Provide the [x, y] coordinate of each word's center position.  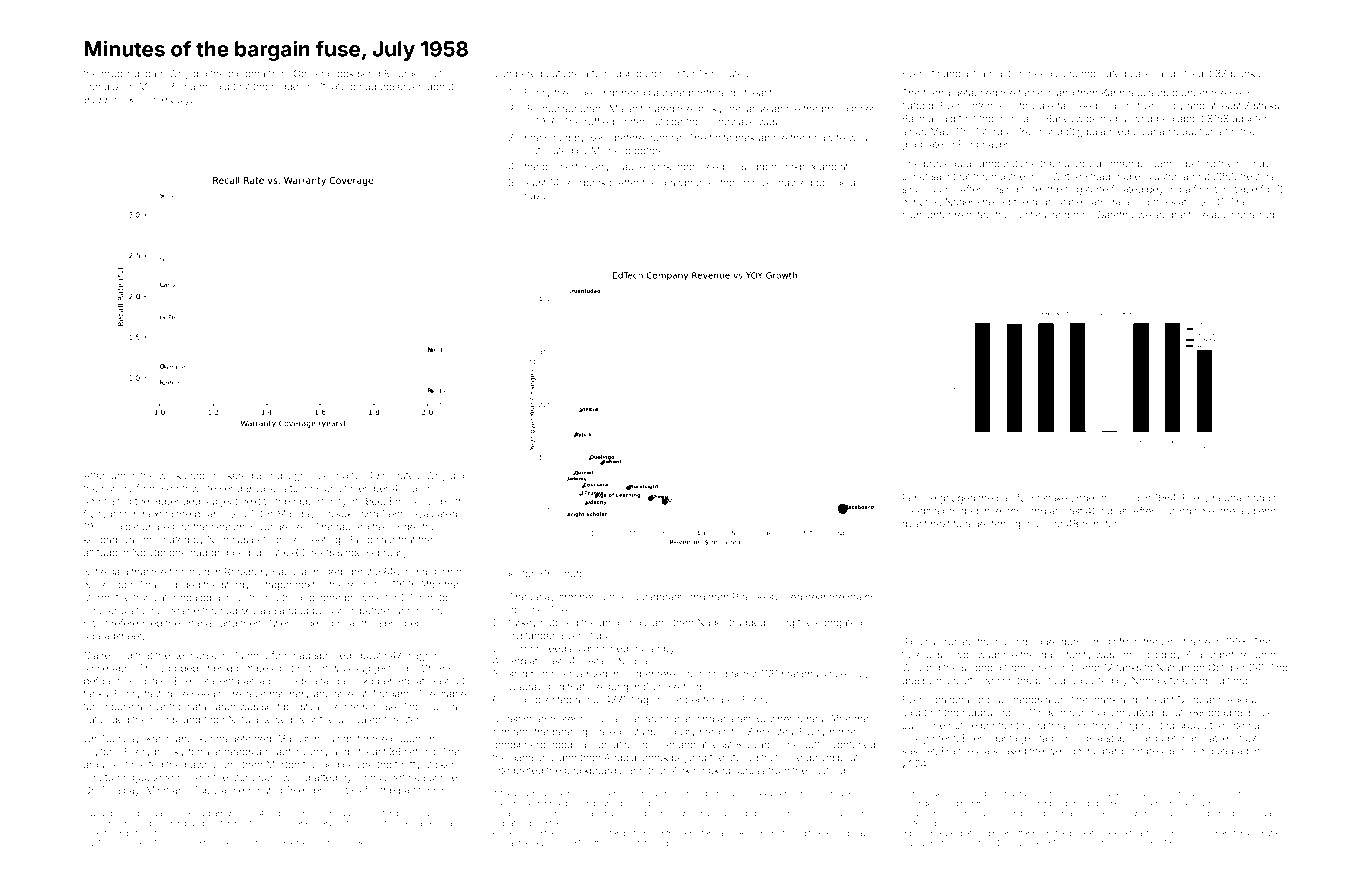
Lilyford [101, 752]
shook [654, 757]
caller [1142, 74]
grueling [120, 75]
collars [1205, 700]
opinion [662, 74]
